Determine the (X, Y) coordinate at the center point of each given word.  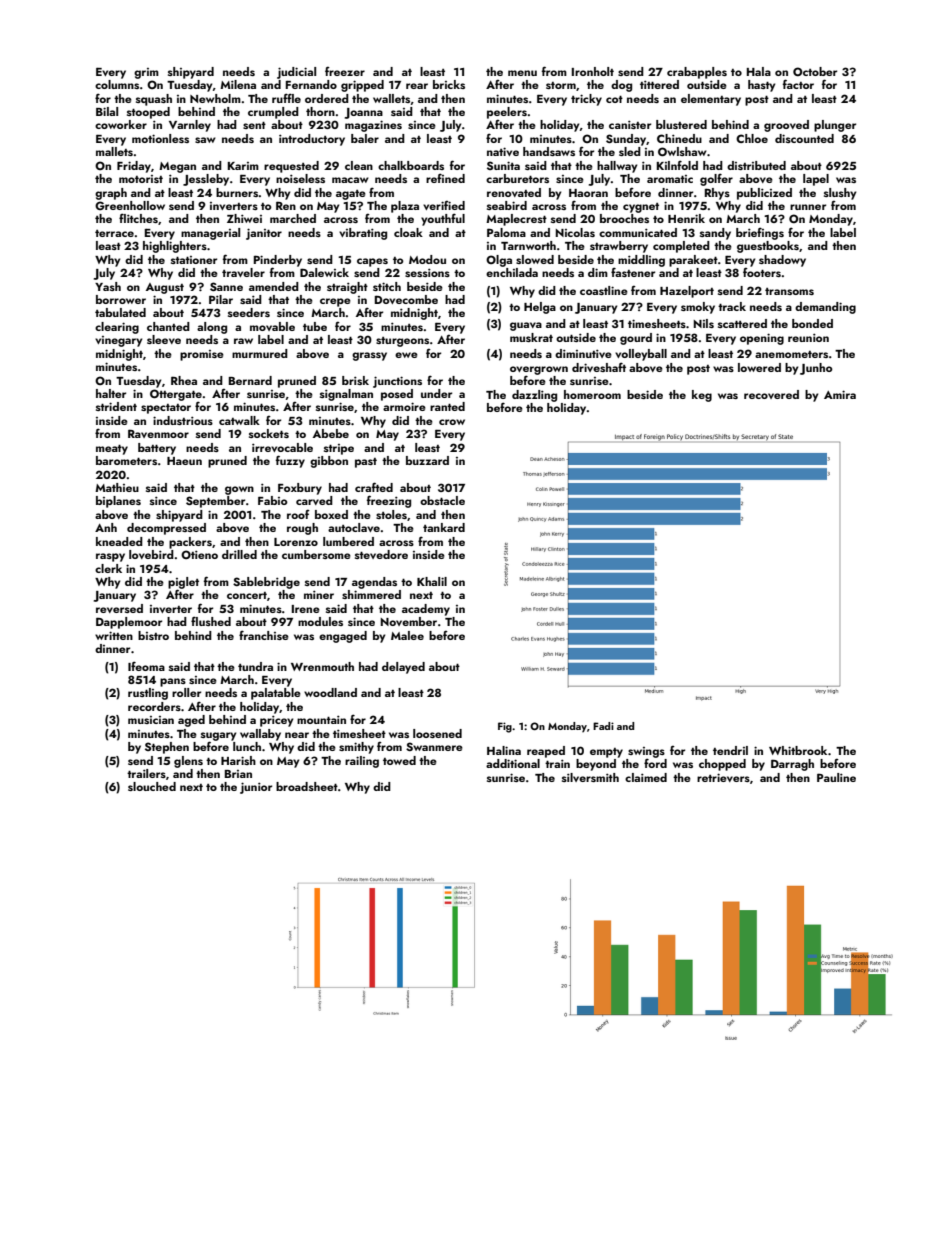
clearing (117, 328)
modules (320, 621)
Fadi (603, 726)
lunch (247, 746)
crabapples (697, 73)
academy (426, 610)
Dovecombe (406, 299)
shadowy (782, 261)
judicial (296, 73)
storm (561, 85)
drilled (239, 554)
